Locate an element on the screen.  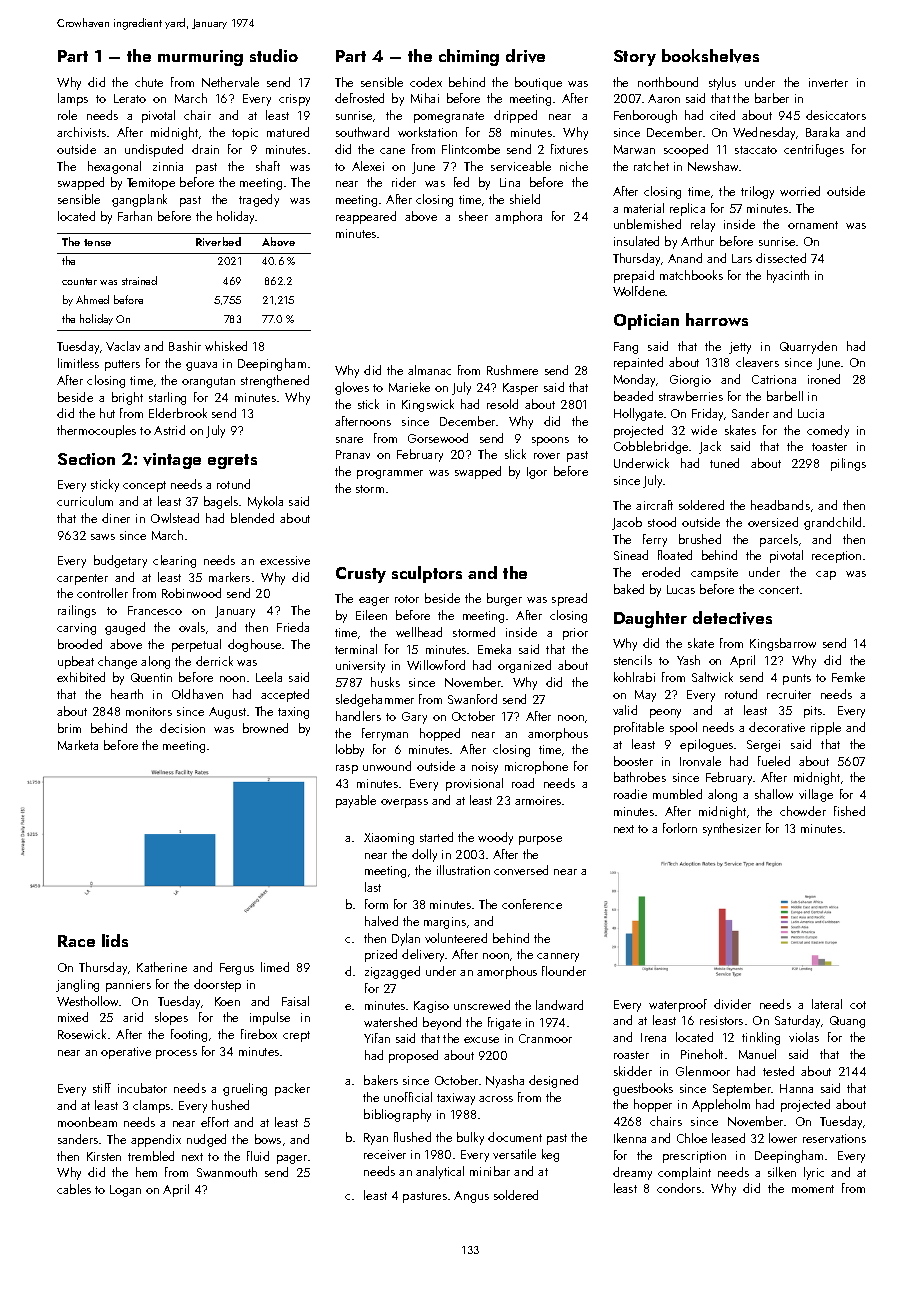
cannery is located at coordinates (558, 957).
